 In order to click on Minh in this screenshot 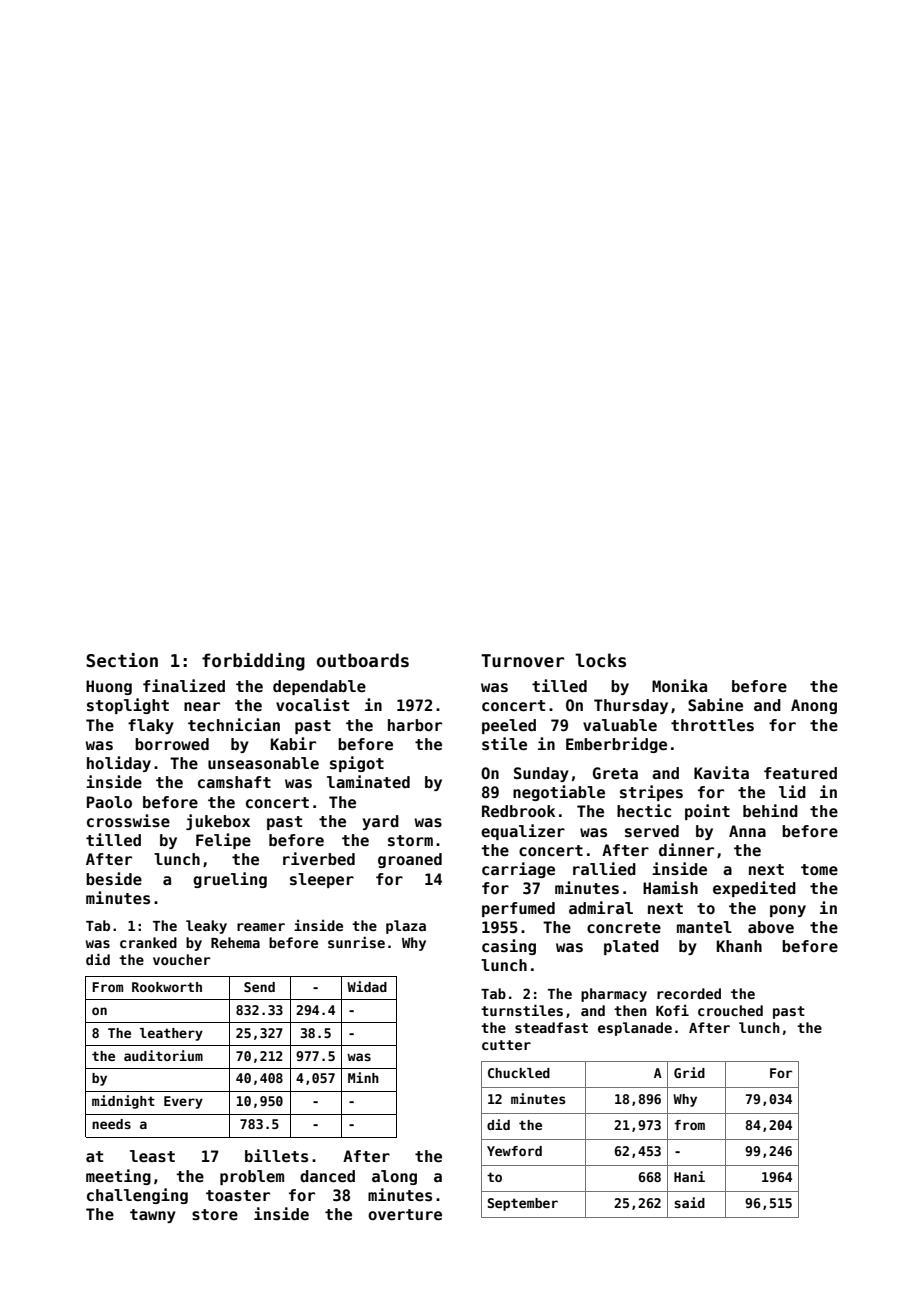, I will do `click(363, 1077)`.
